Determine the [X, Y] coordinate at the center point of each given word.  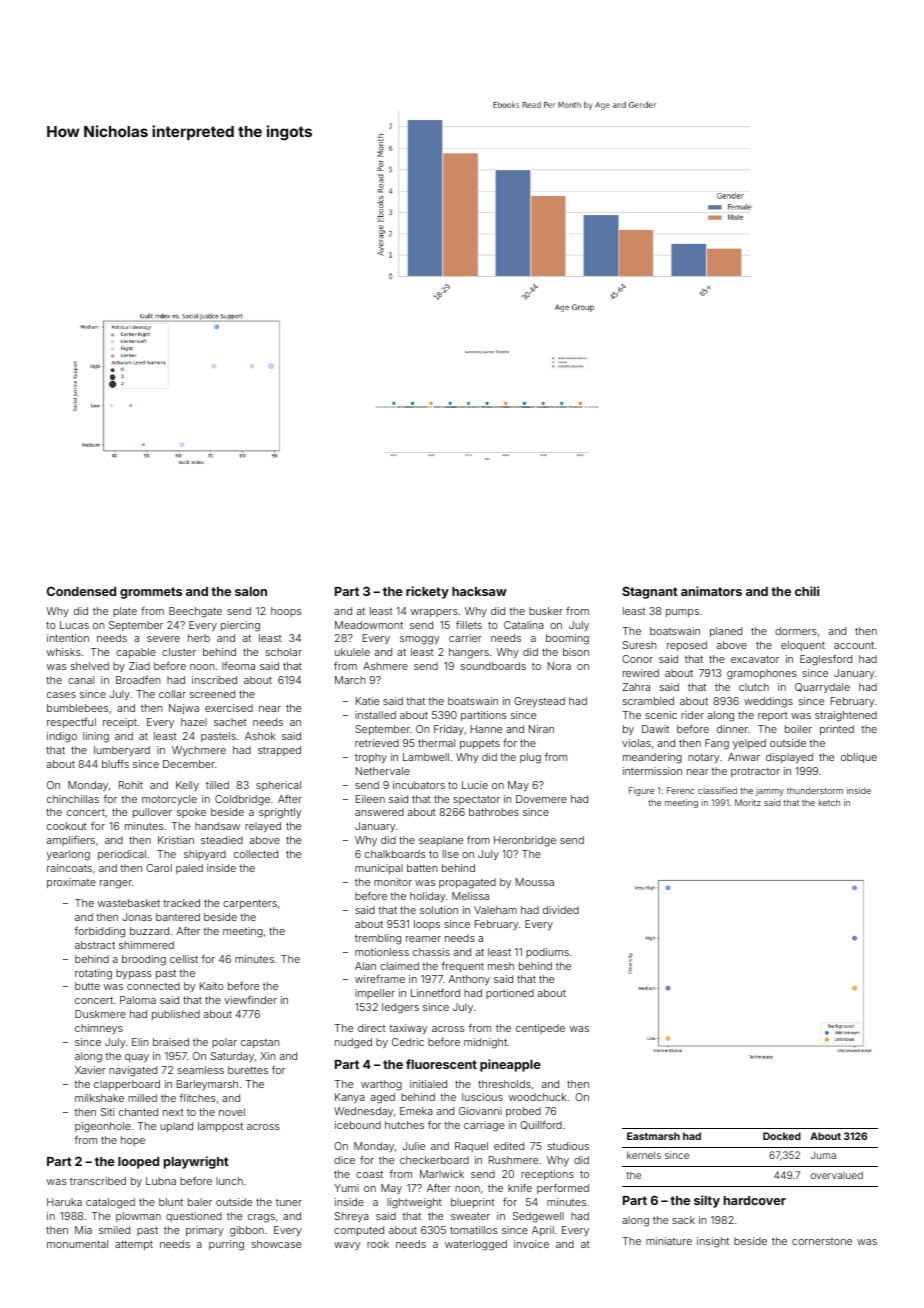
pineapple [510, 1065]
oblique [859, 758]
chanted [138, 1112]
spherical [278, 786]
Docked [782, 1136]
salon [251, 591]
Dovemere [541, 799]
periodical [122, 855]
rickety [427, 592]
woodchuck [537, 1097]
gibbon [247, 1231]
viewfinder [250, 999]
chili [807, 591]
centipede [540, 1029]
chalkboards [395, 854]
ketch [829, 802]
